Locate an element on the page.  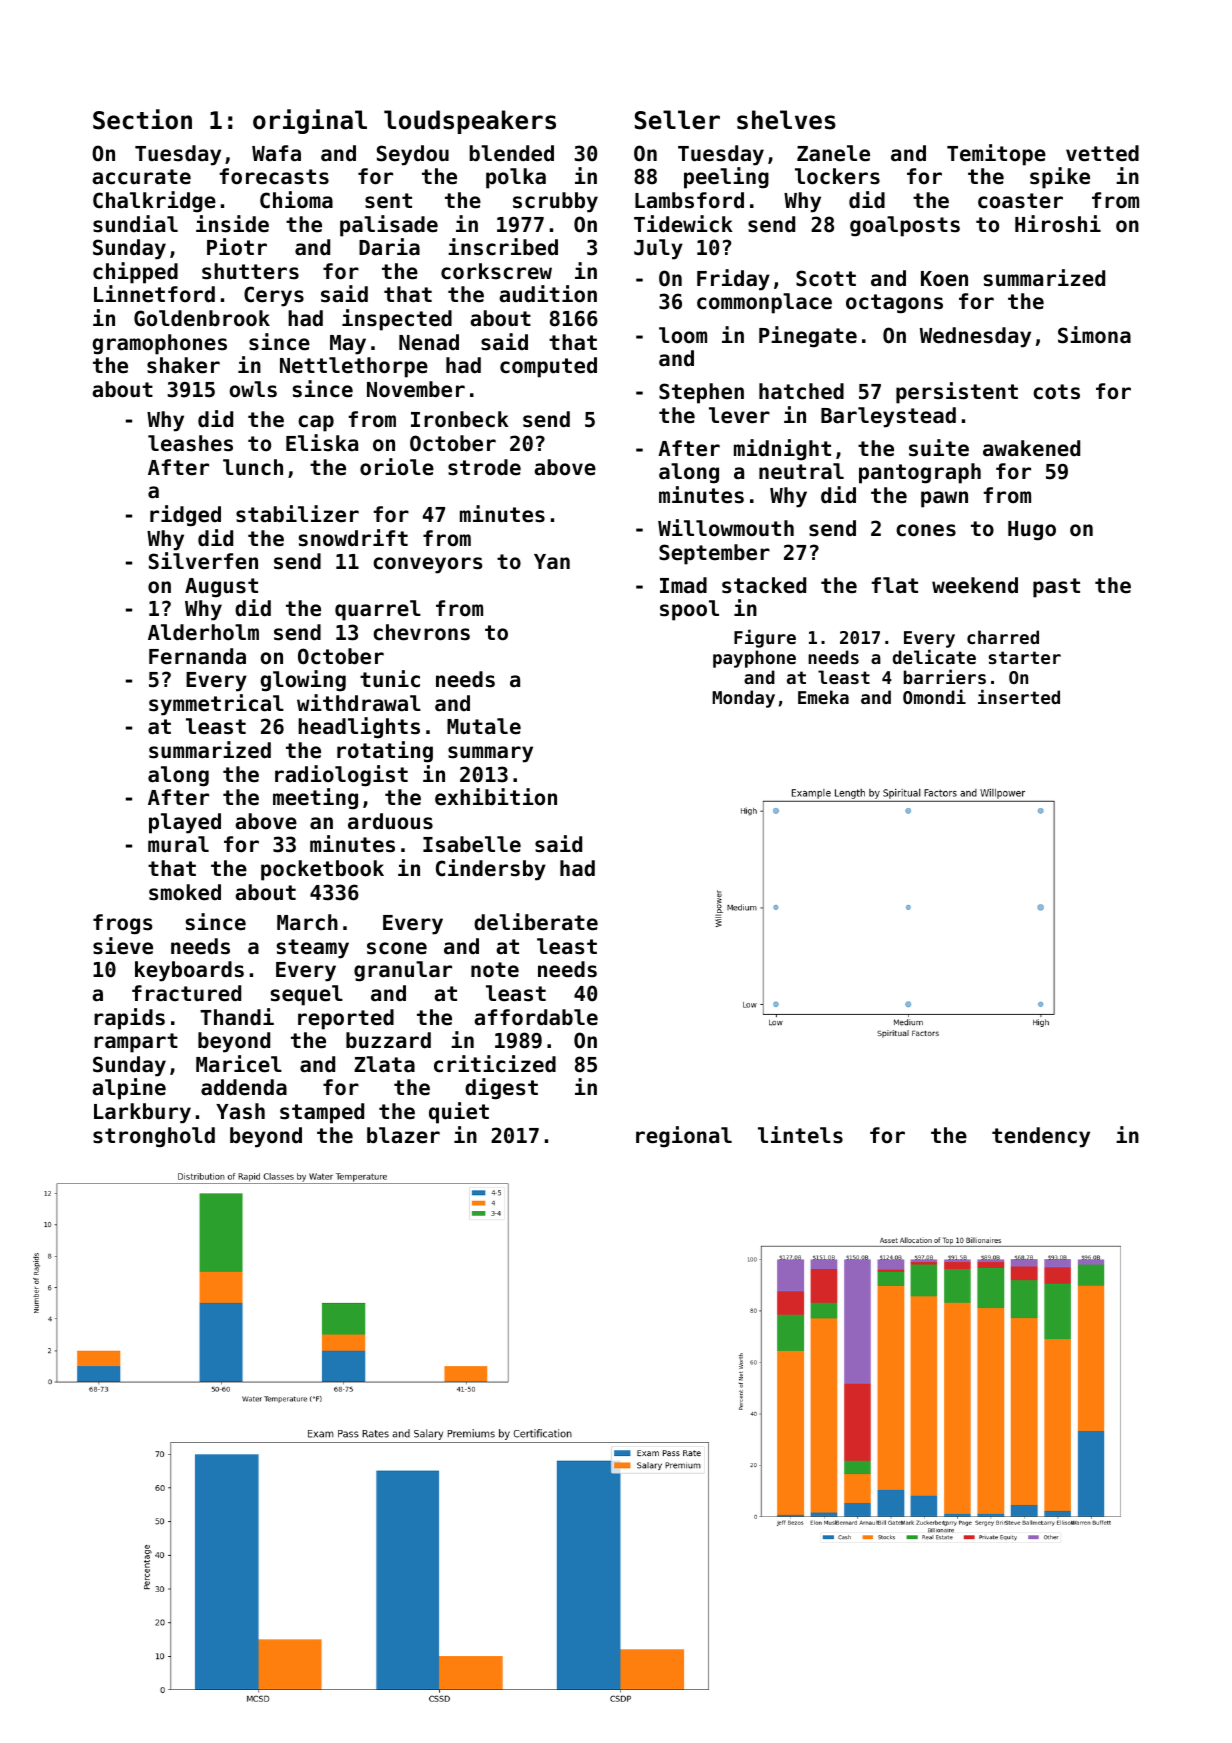
blazer is located at coordinates (403, 1135).
